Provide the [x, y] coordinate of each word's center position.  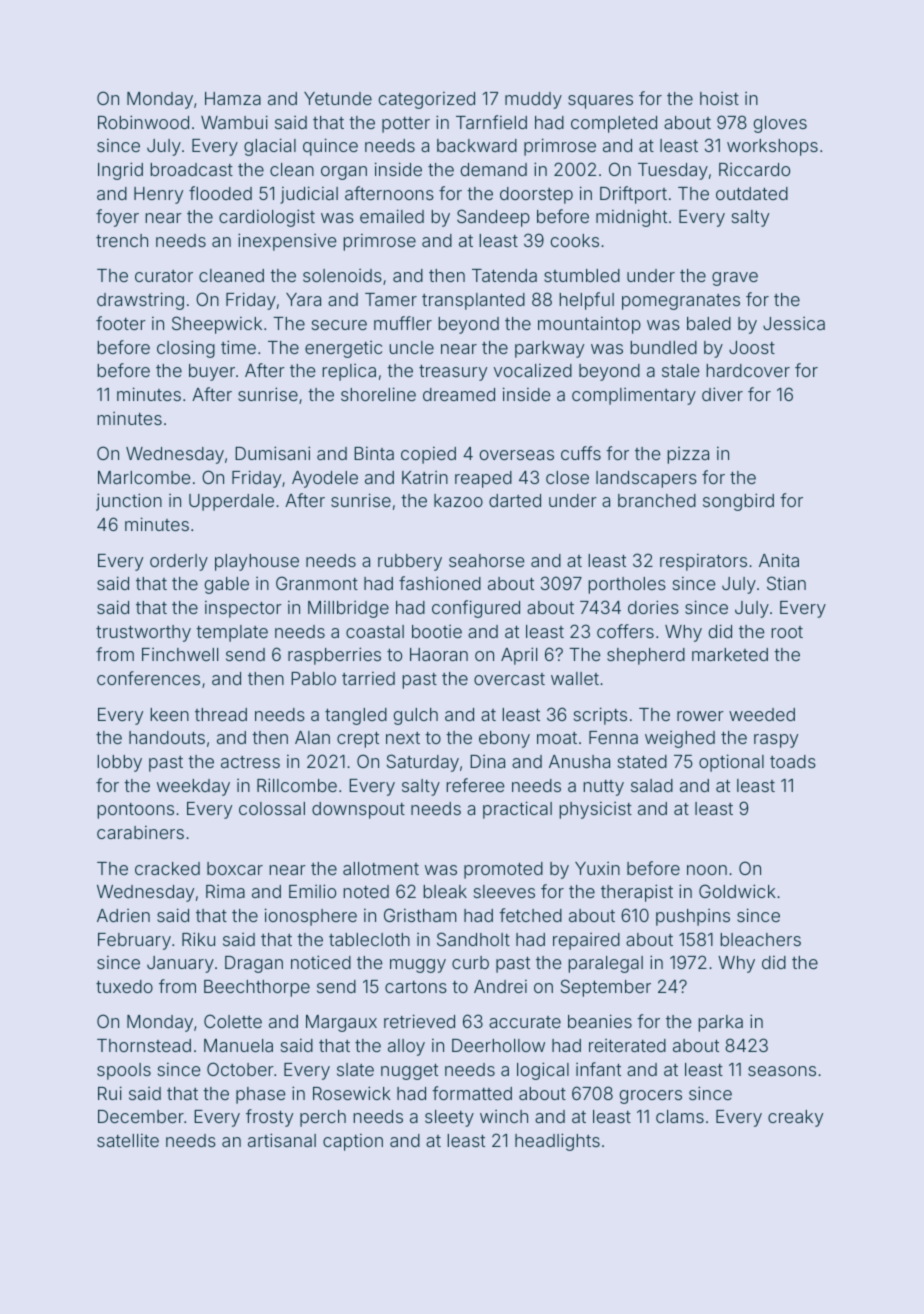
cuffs [581, 453]
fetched [530, 915]
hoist [719, 98]
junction [129, 502]
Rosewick [352, 1093]
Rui [110, 1093]
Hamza [233, 98]
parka [720, 1023]
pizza [688, 455]
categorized [427, 100]
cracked [167, 868]
